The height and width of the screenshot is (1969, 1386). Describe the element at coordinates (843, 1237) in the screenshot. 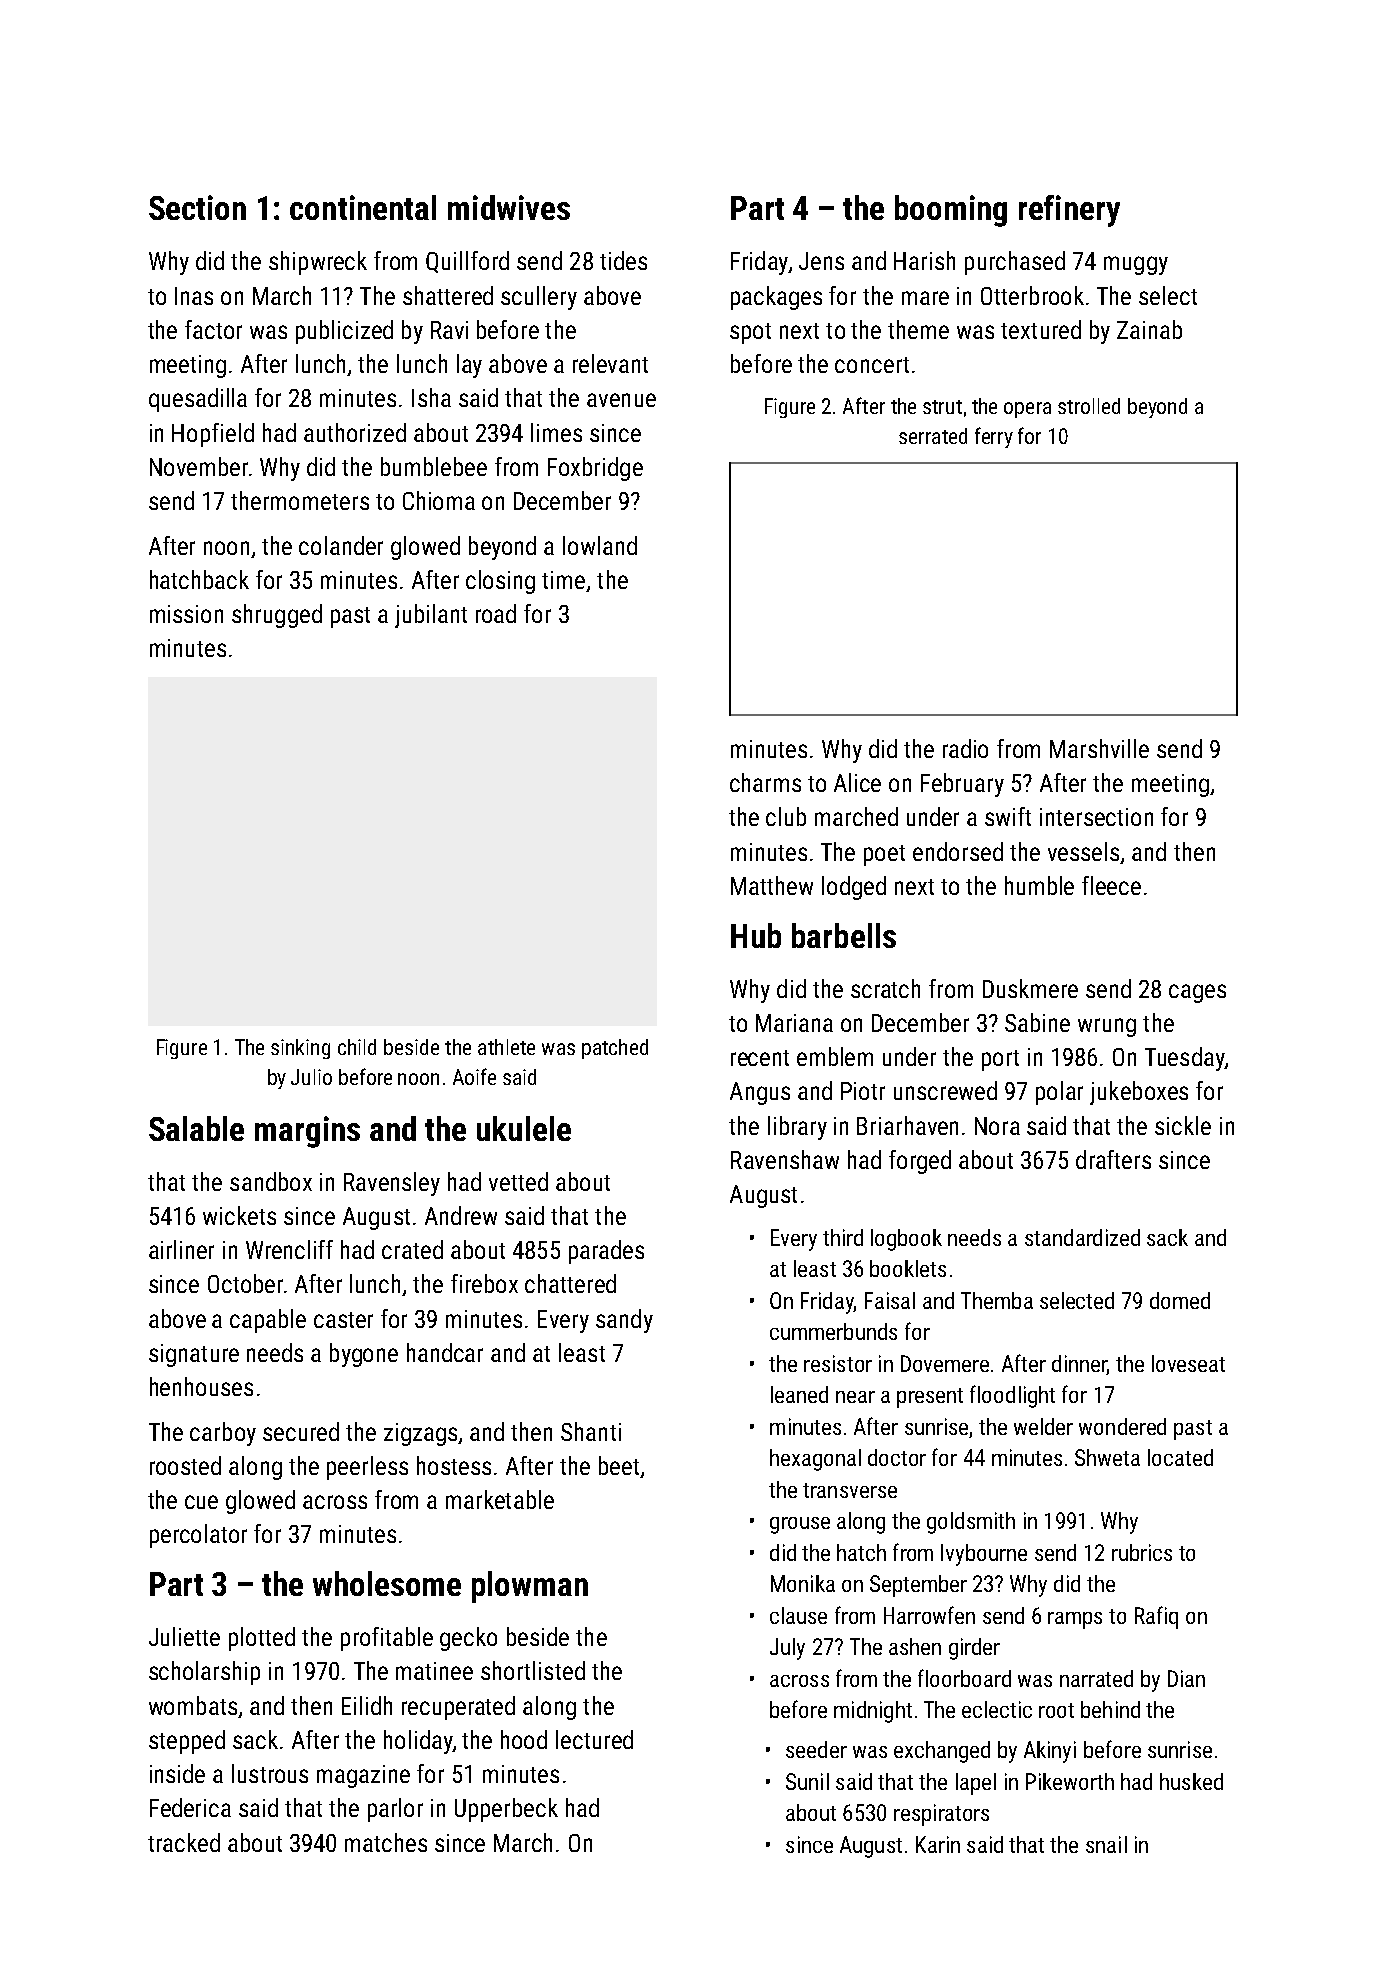

I see `third` at that location.
